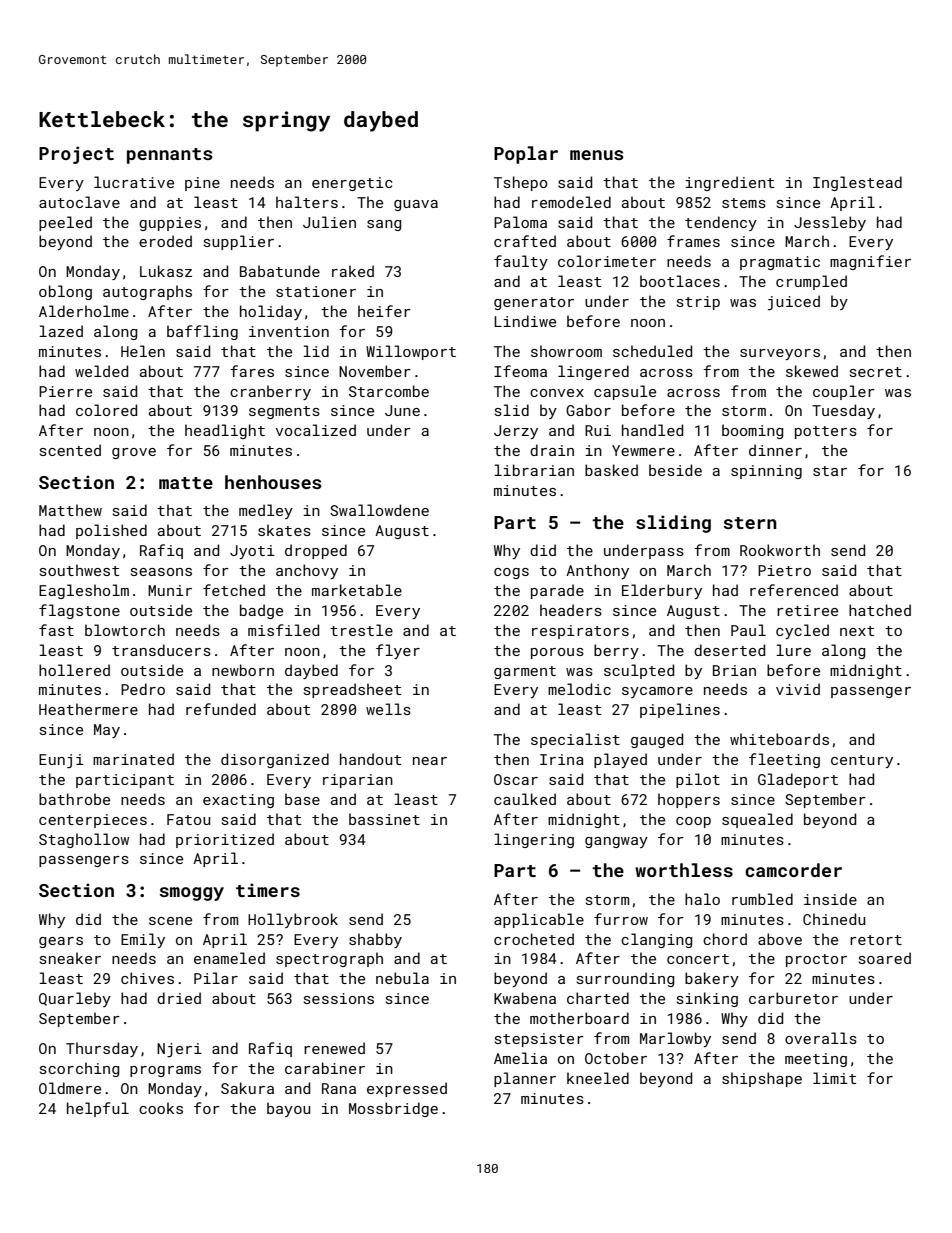 This screenshot has width=952, height=1233. What do you see at coordinates (876, 372) in the screenshot?
I see `secret` at bounding box center [876, 372].
